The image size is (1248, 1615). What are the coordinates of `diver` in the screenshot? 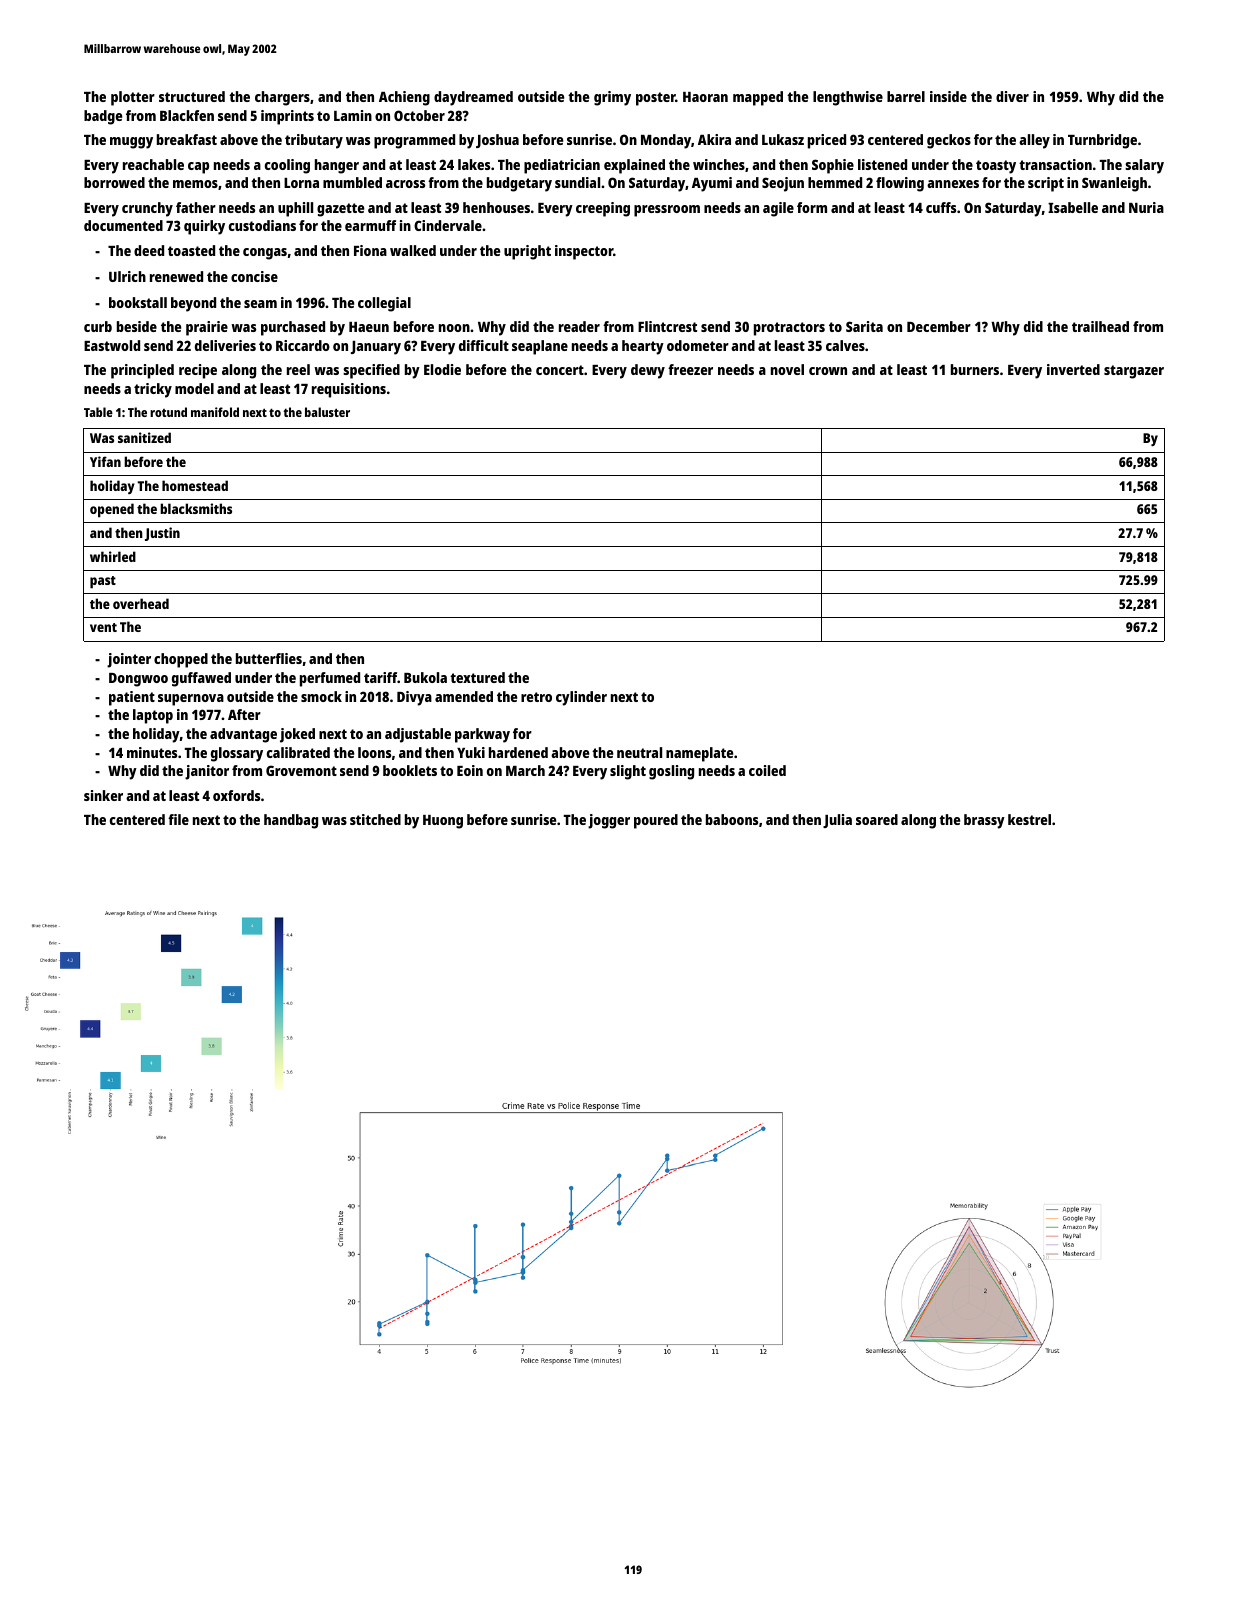 It's located at (1012, 96).
